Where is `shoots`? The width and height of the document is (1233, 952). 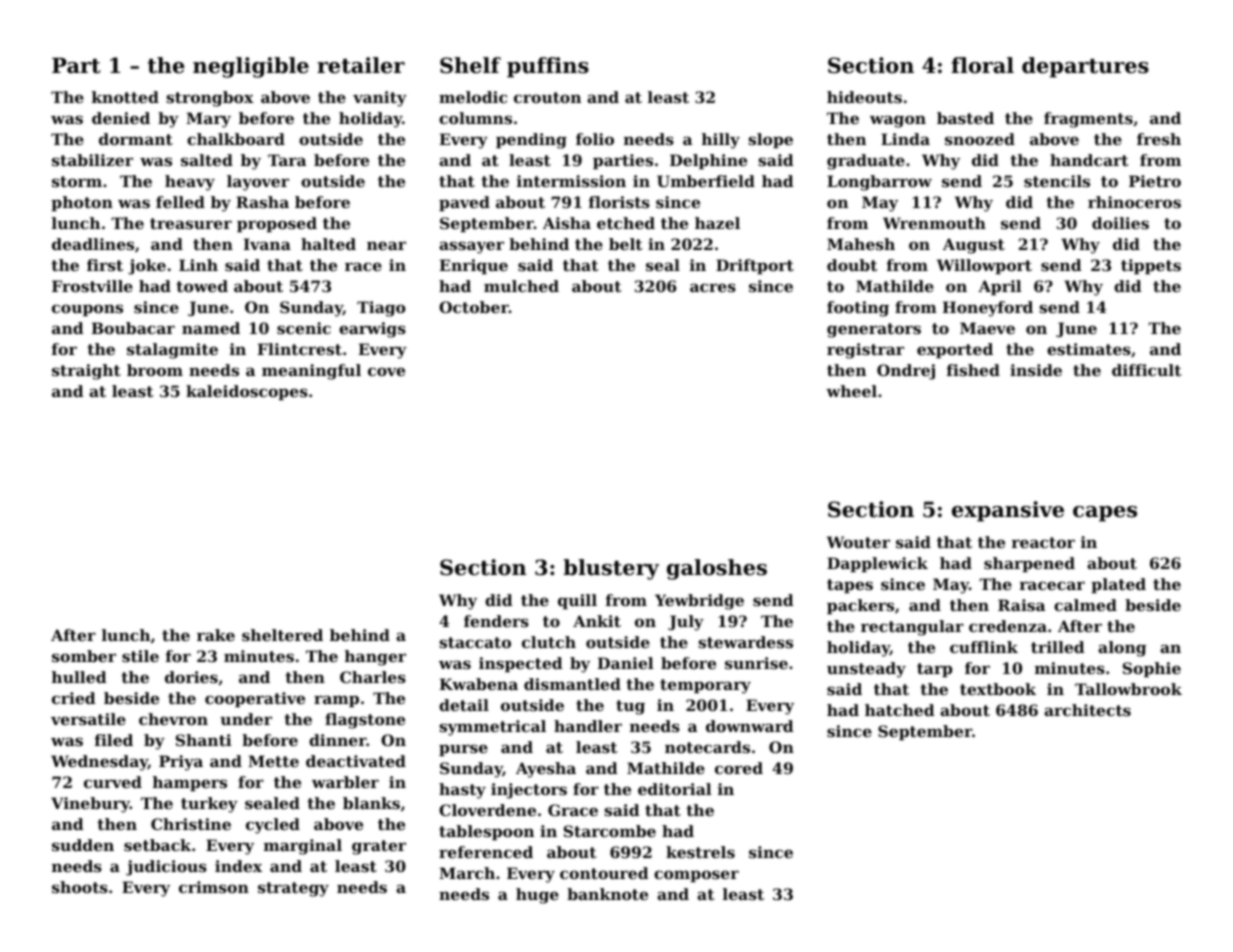 shoots is located at coordinates (80, 887).
